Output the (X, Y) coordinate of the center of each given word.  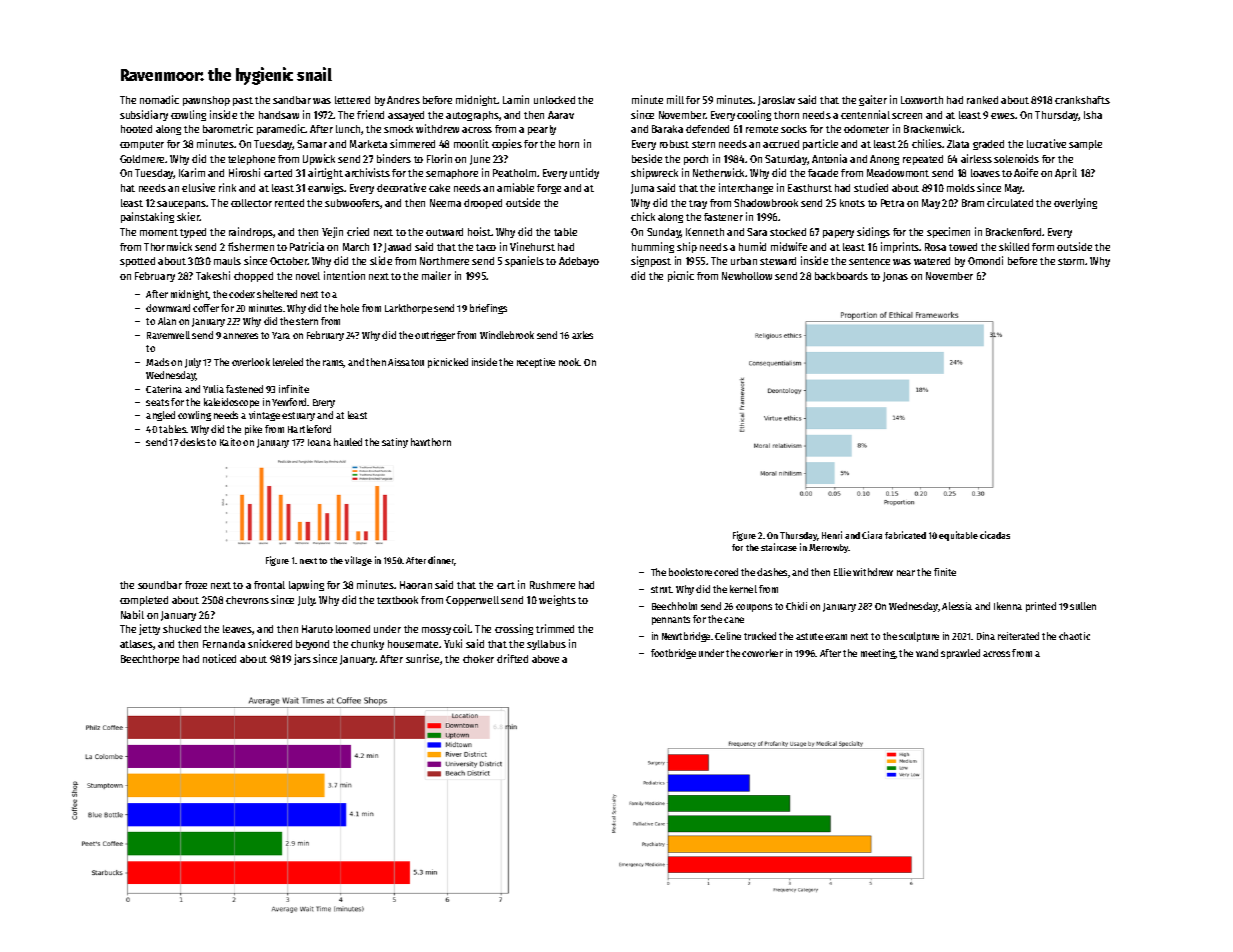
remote (762, 129)
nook (569, 362)
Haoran (416, 585)
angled (160, 416)
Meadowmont (898, 173)
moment (159, 232)
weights (557, 600)
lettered (352, 100)
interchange (746, 188)
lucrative (1046, 143)
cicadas (995, 535)
